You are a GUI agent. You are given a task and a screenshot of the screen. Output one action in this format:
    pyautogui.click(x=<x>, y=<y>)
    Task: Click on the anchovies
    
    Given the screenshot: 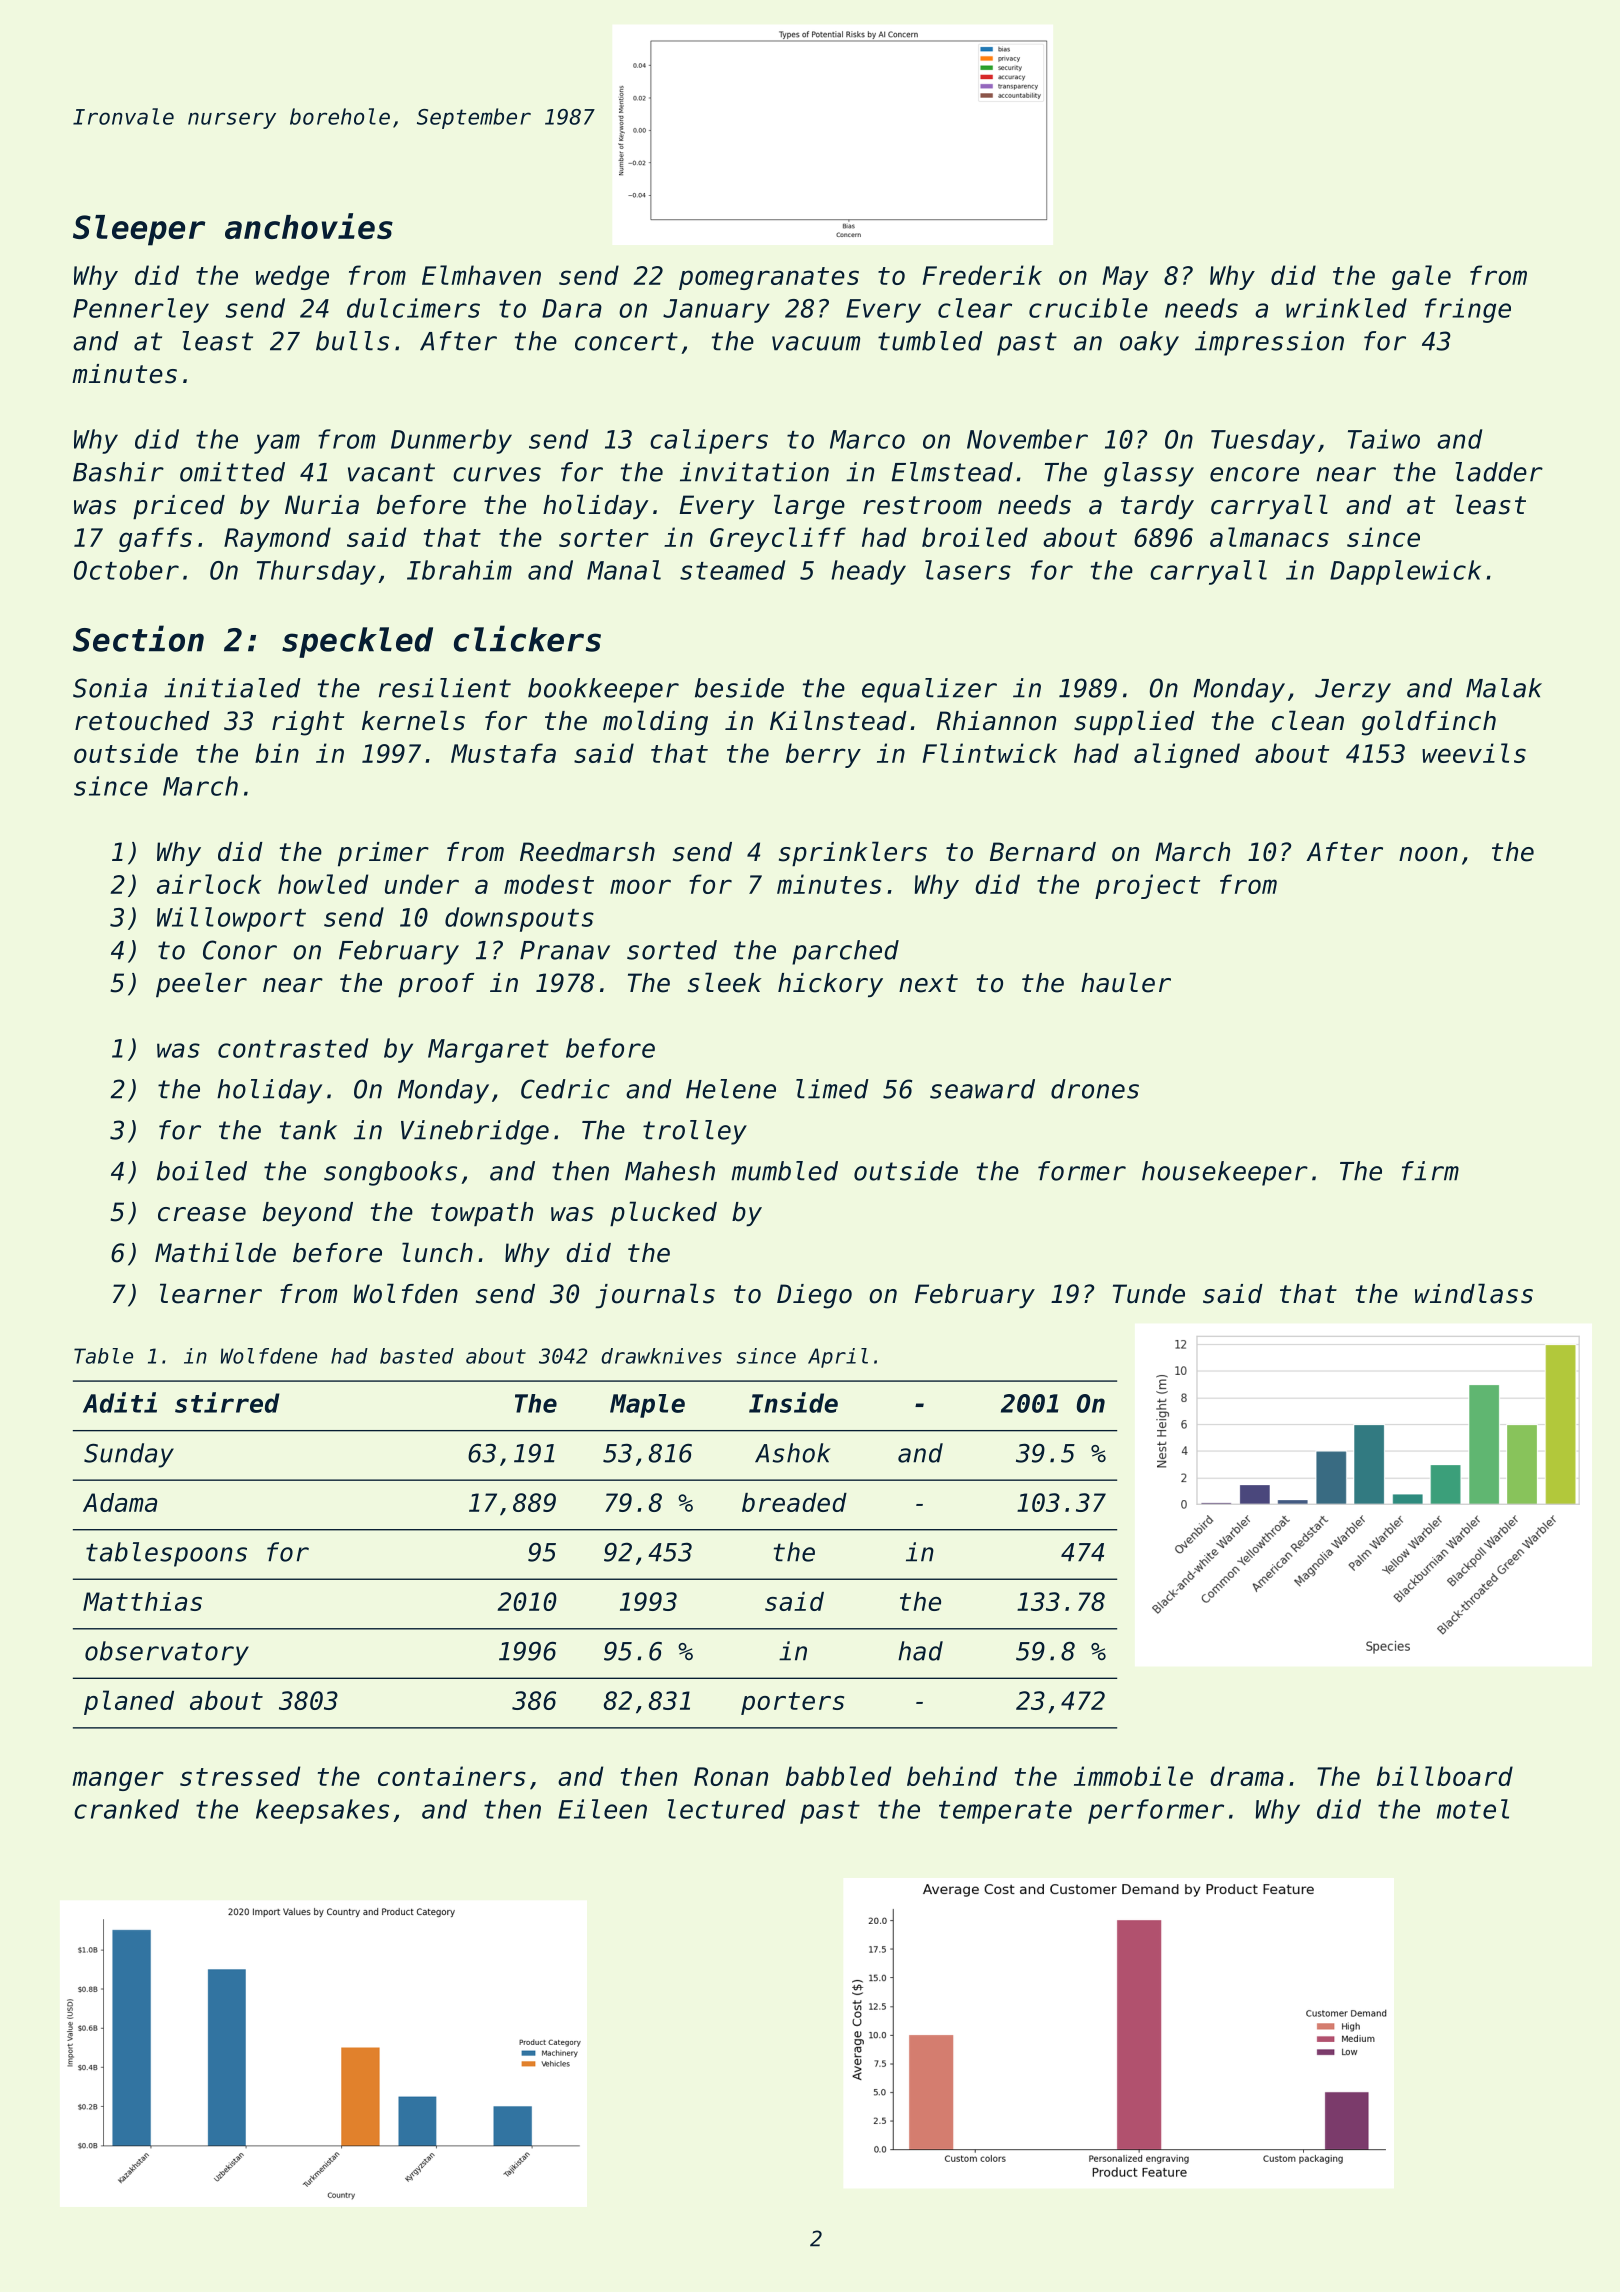 What is the action you would take?
    pyautogui.click(x=309, y=226)
